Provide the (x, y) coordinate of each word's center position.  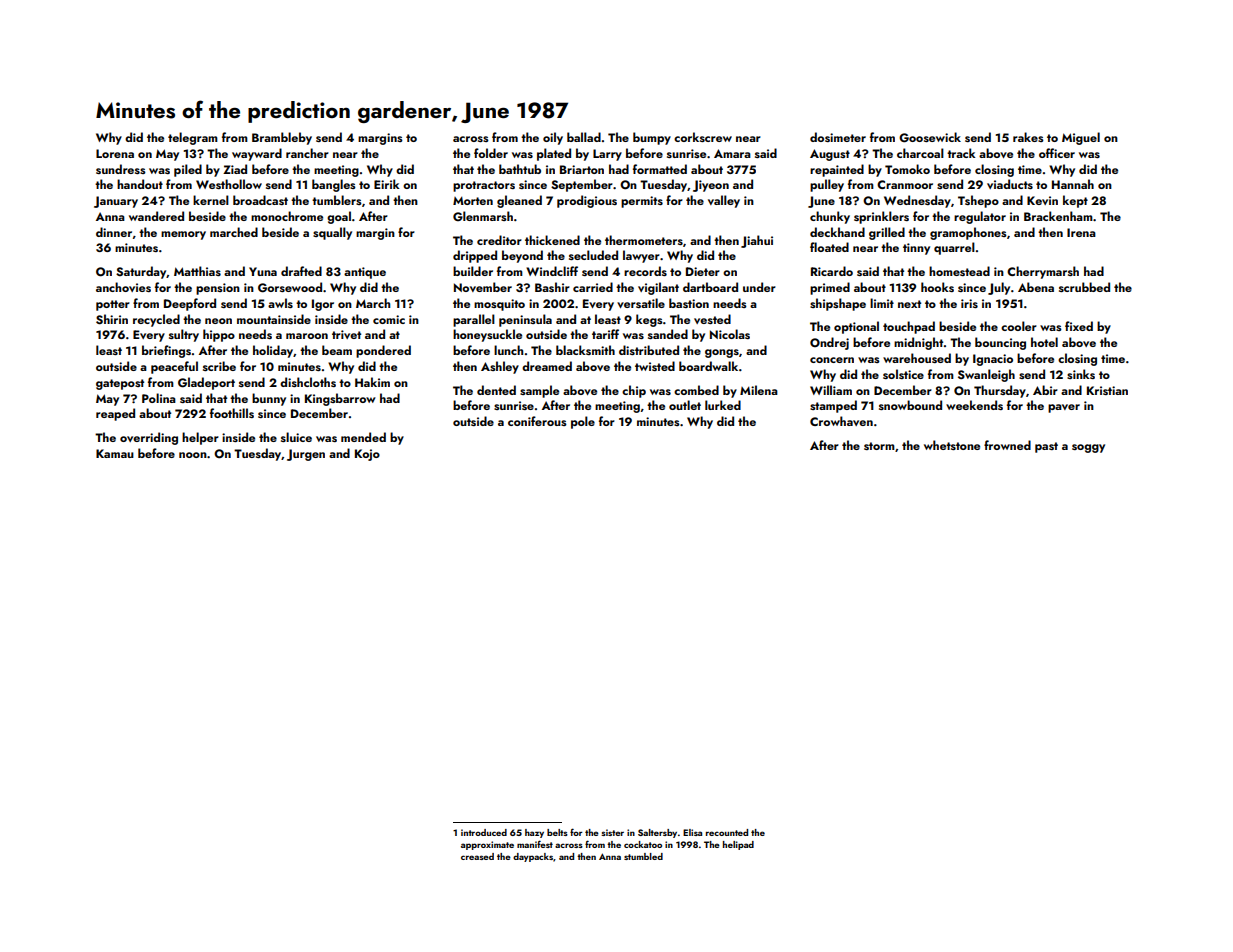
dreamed (547, 366)
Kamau (115, 453)
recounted (727, 832)
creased (477, 856)
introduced (484, 832)
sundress (121, 169)
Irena (1081, 232)
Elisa (692, 832)
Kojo (367, 455)
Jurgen (306, 455)
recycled (156, 320)
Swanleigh (986, 375)
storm (879, 446)
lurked (723, 405)
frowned (1007, 445)
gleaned (519, 201)
